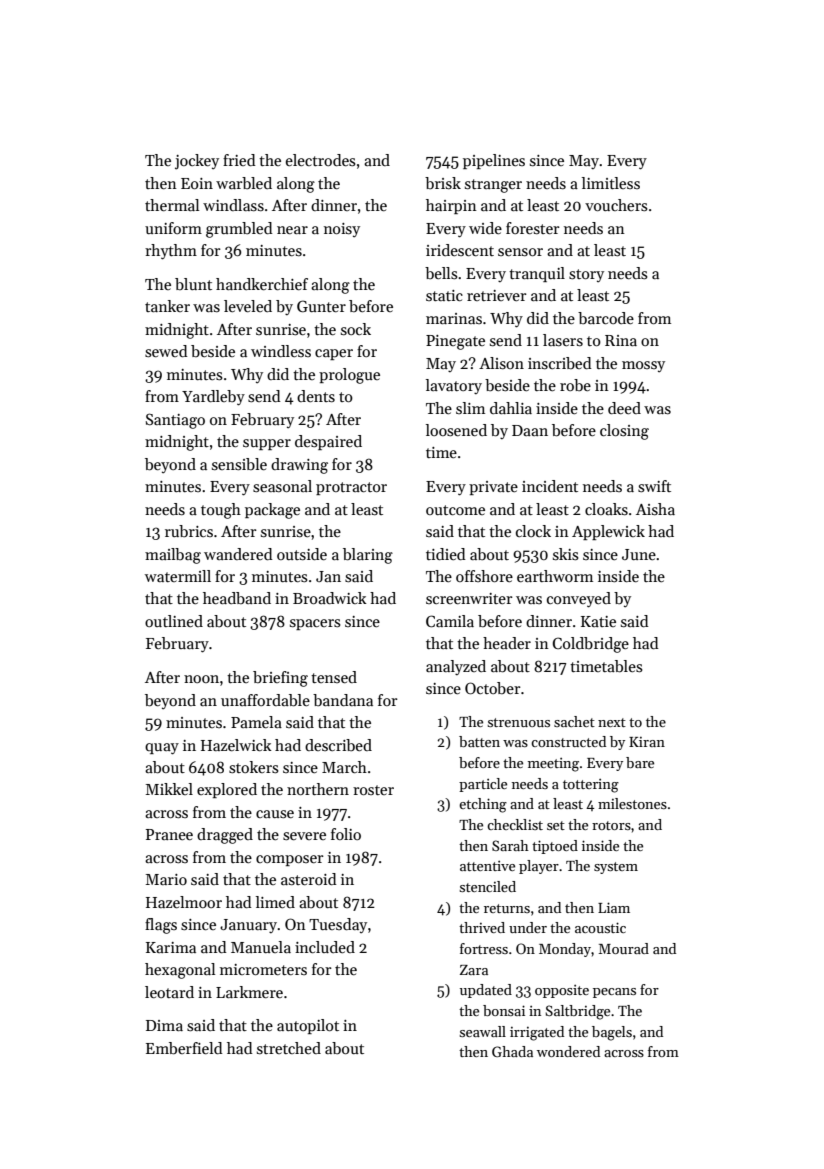 This screenshot has width=824, height=1169. Describe the element at coordinates (174, 621) in the screenshot. I see `outlined` at that location.
